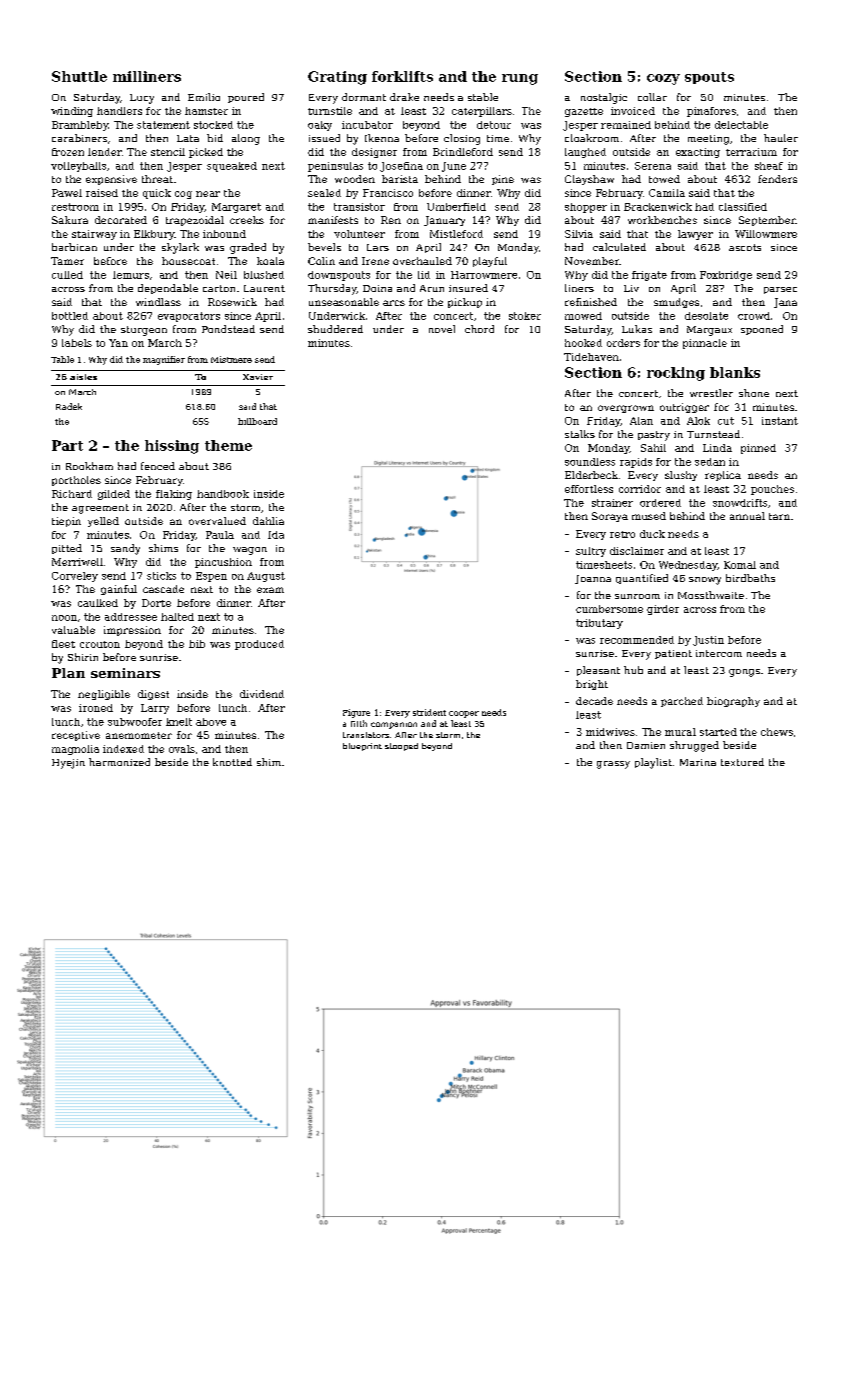 Image resolution: width=849 pixels, height=1400 pixels. Describe the element at coordinates (228, 445) in the screenshot. I see `theme` at that location.
